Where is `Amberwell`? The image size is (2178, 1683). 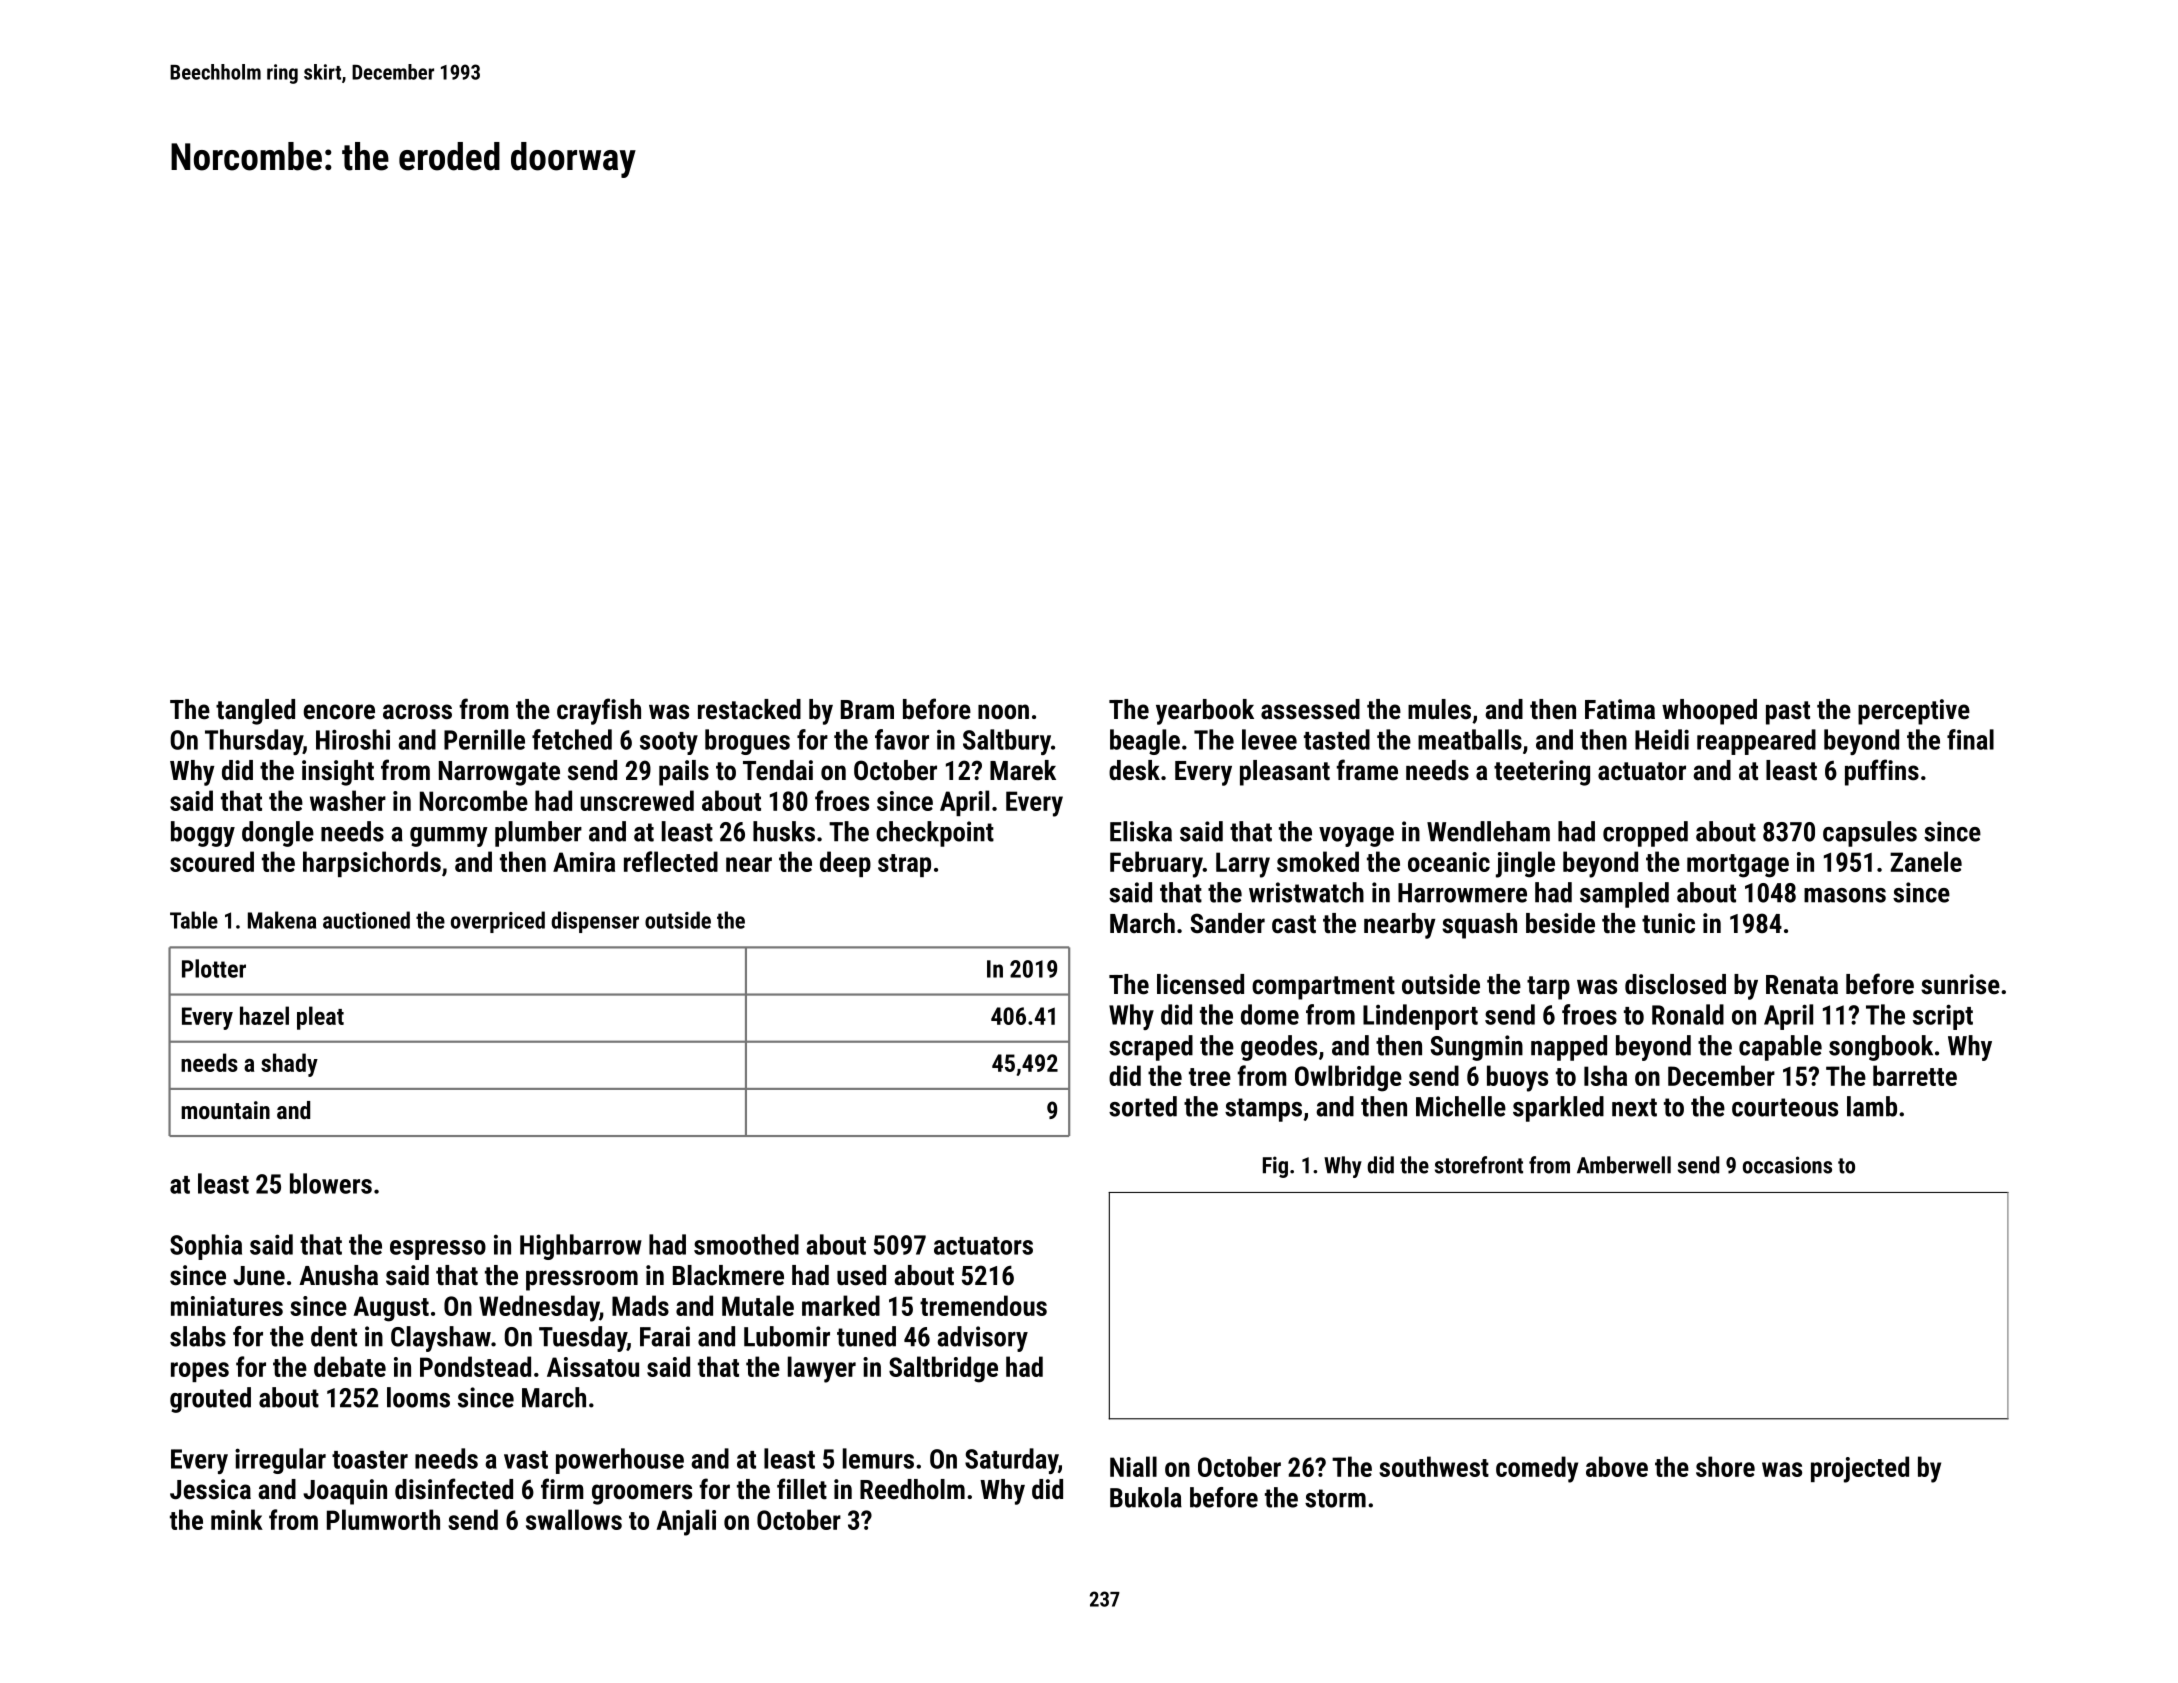
Amberwell is located at coordinates (1624, 1165).
